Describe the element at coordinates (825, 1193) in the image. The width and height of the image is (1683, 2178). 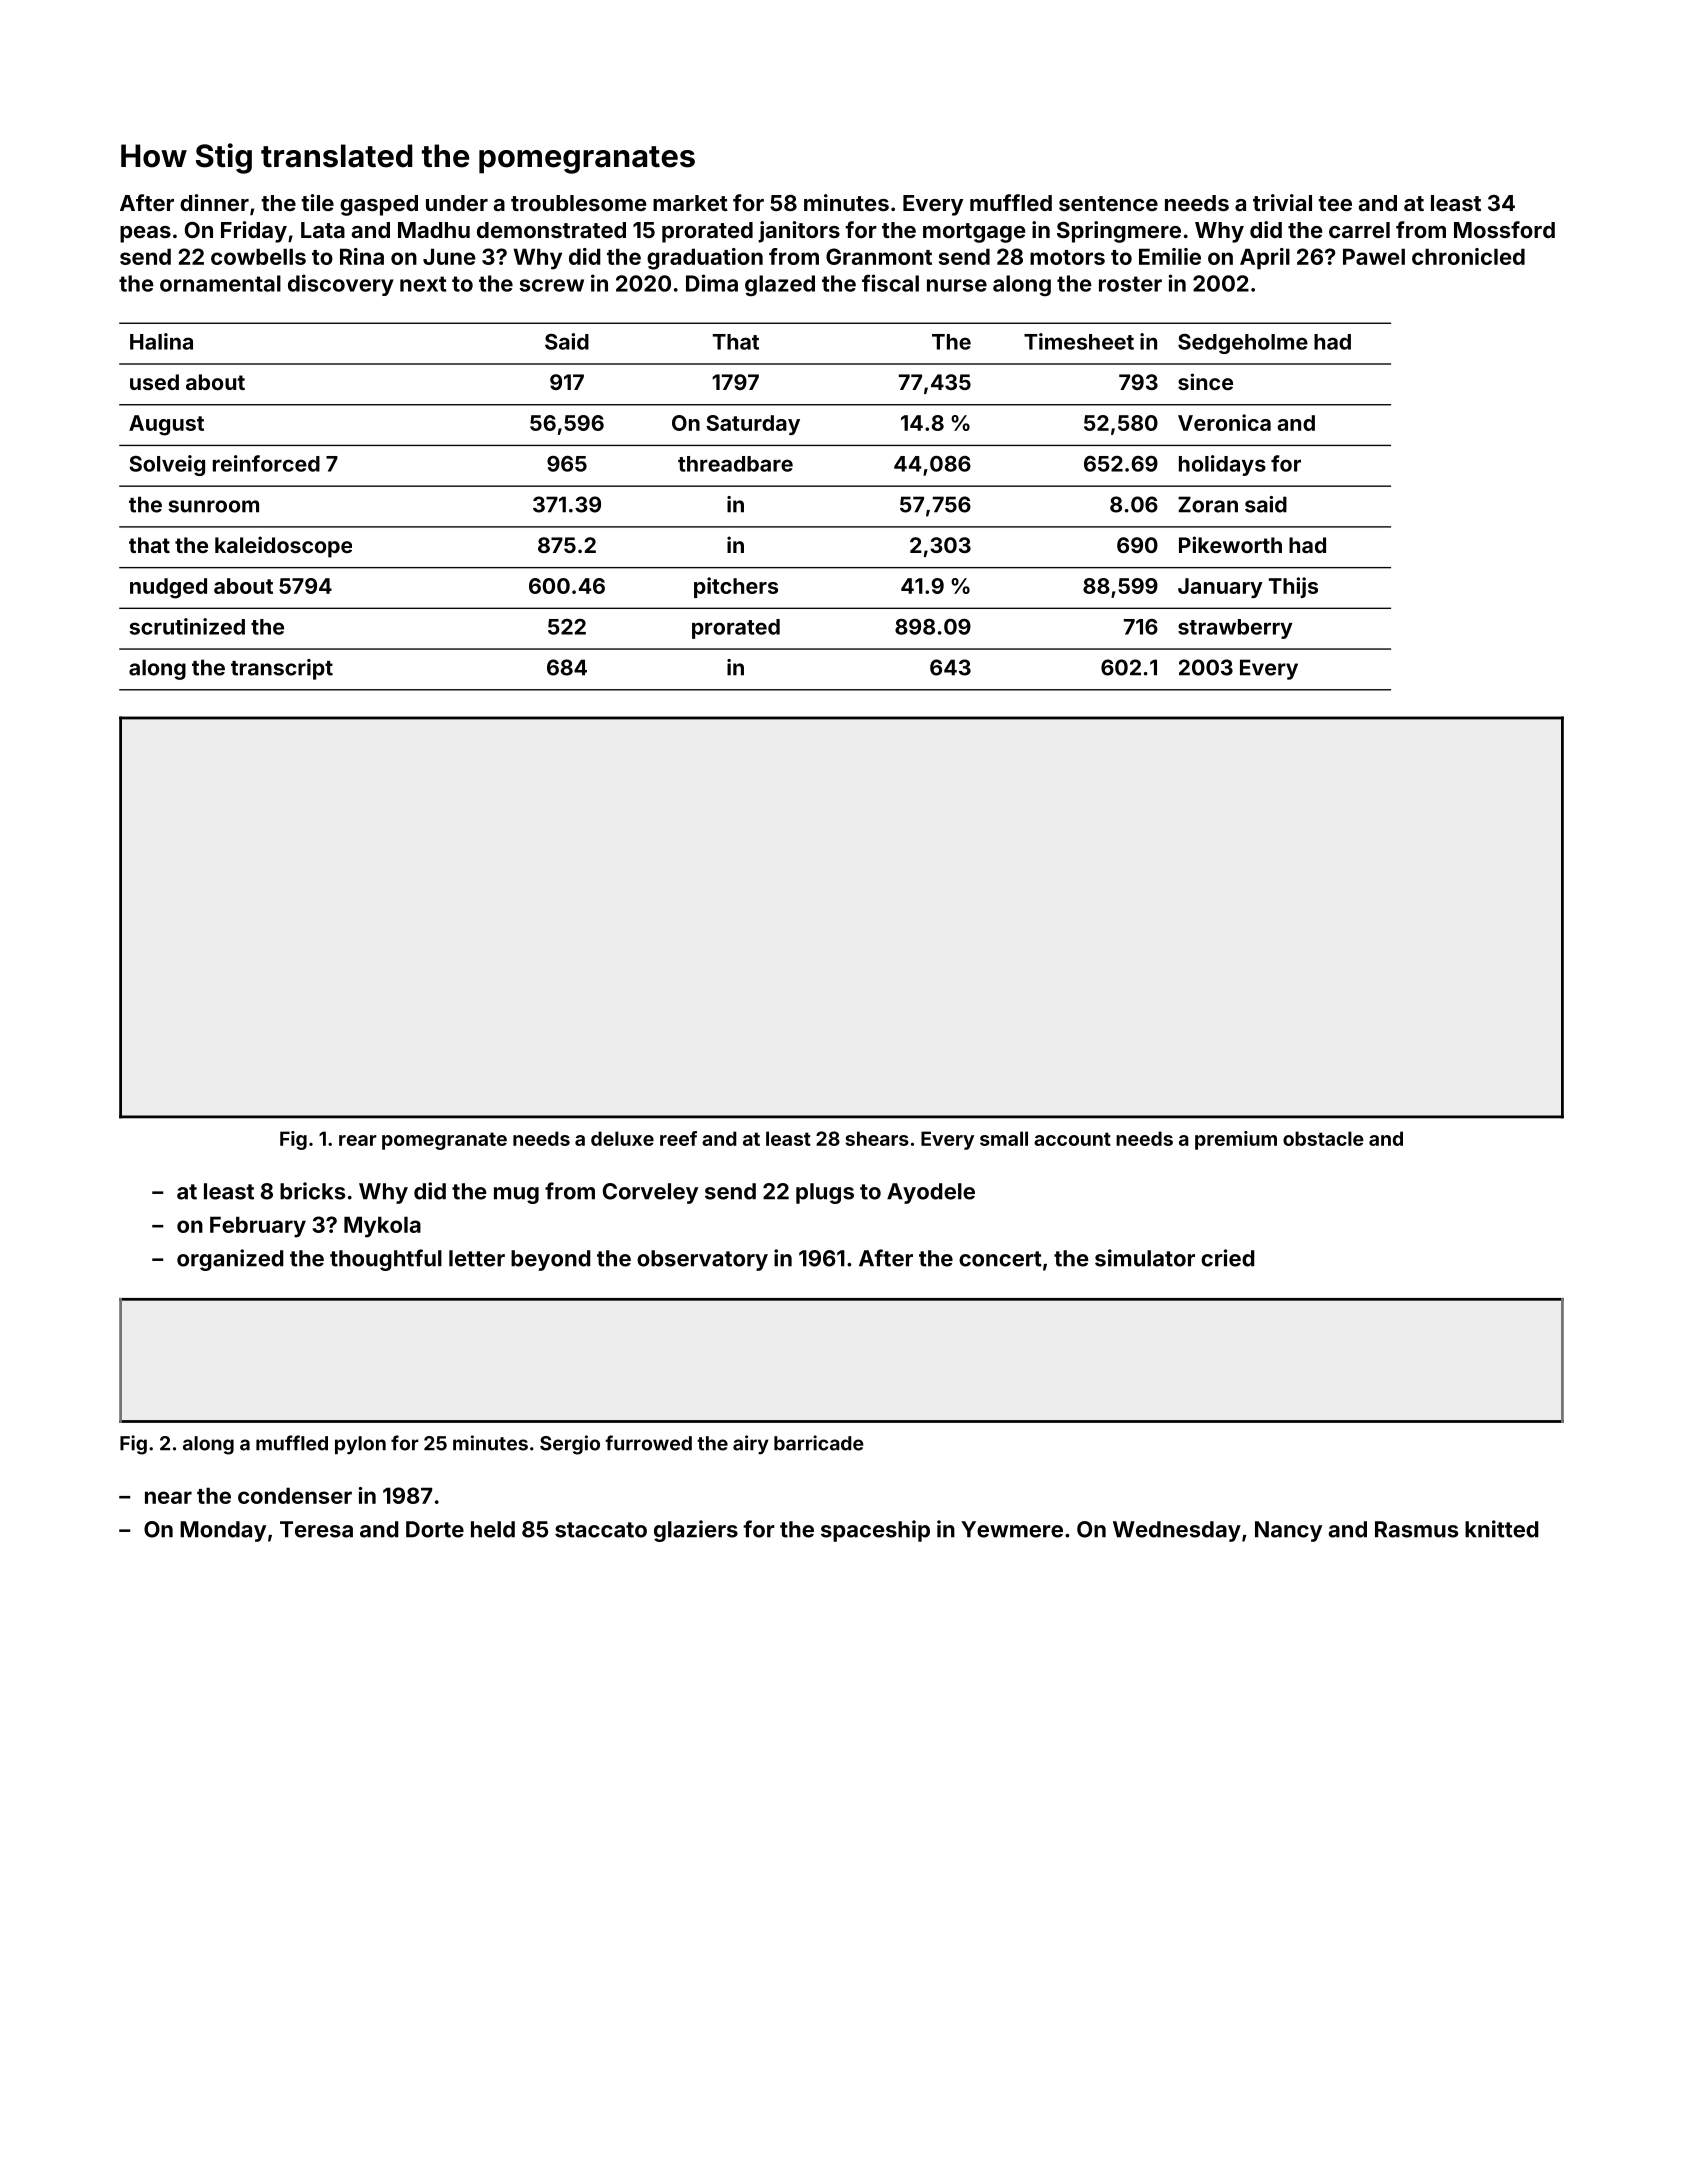
I see `plugs` at that location.
